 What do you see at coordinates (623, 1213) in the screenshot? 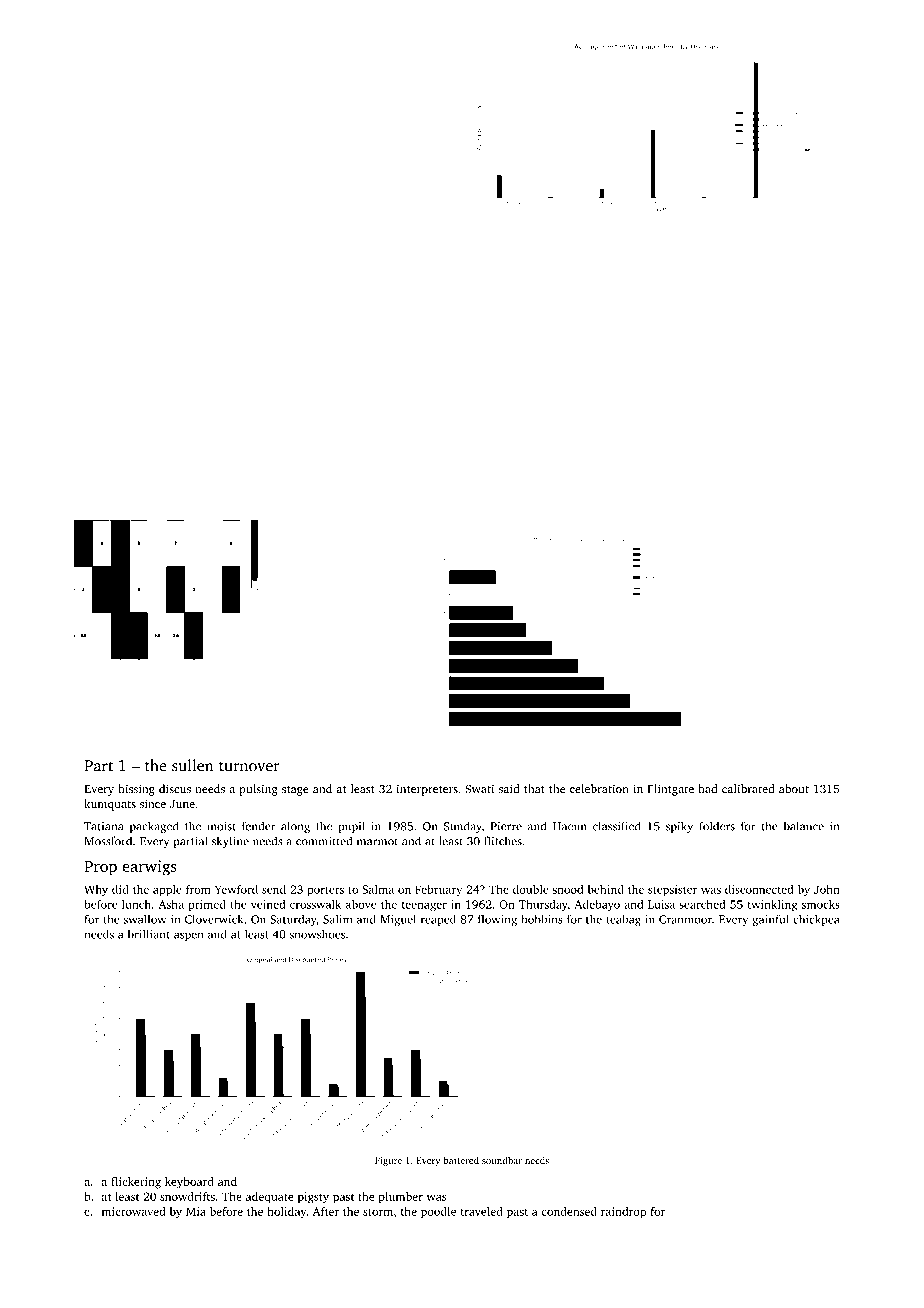
I see `raindrop` at bounding box center [623, 1213].
